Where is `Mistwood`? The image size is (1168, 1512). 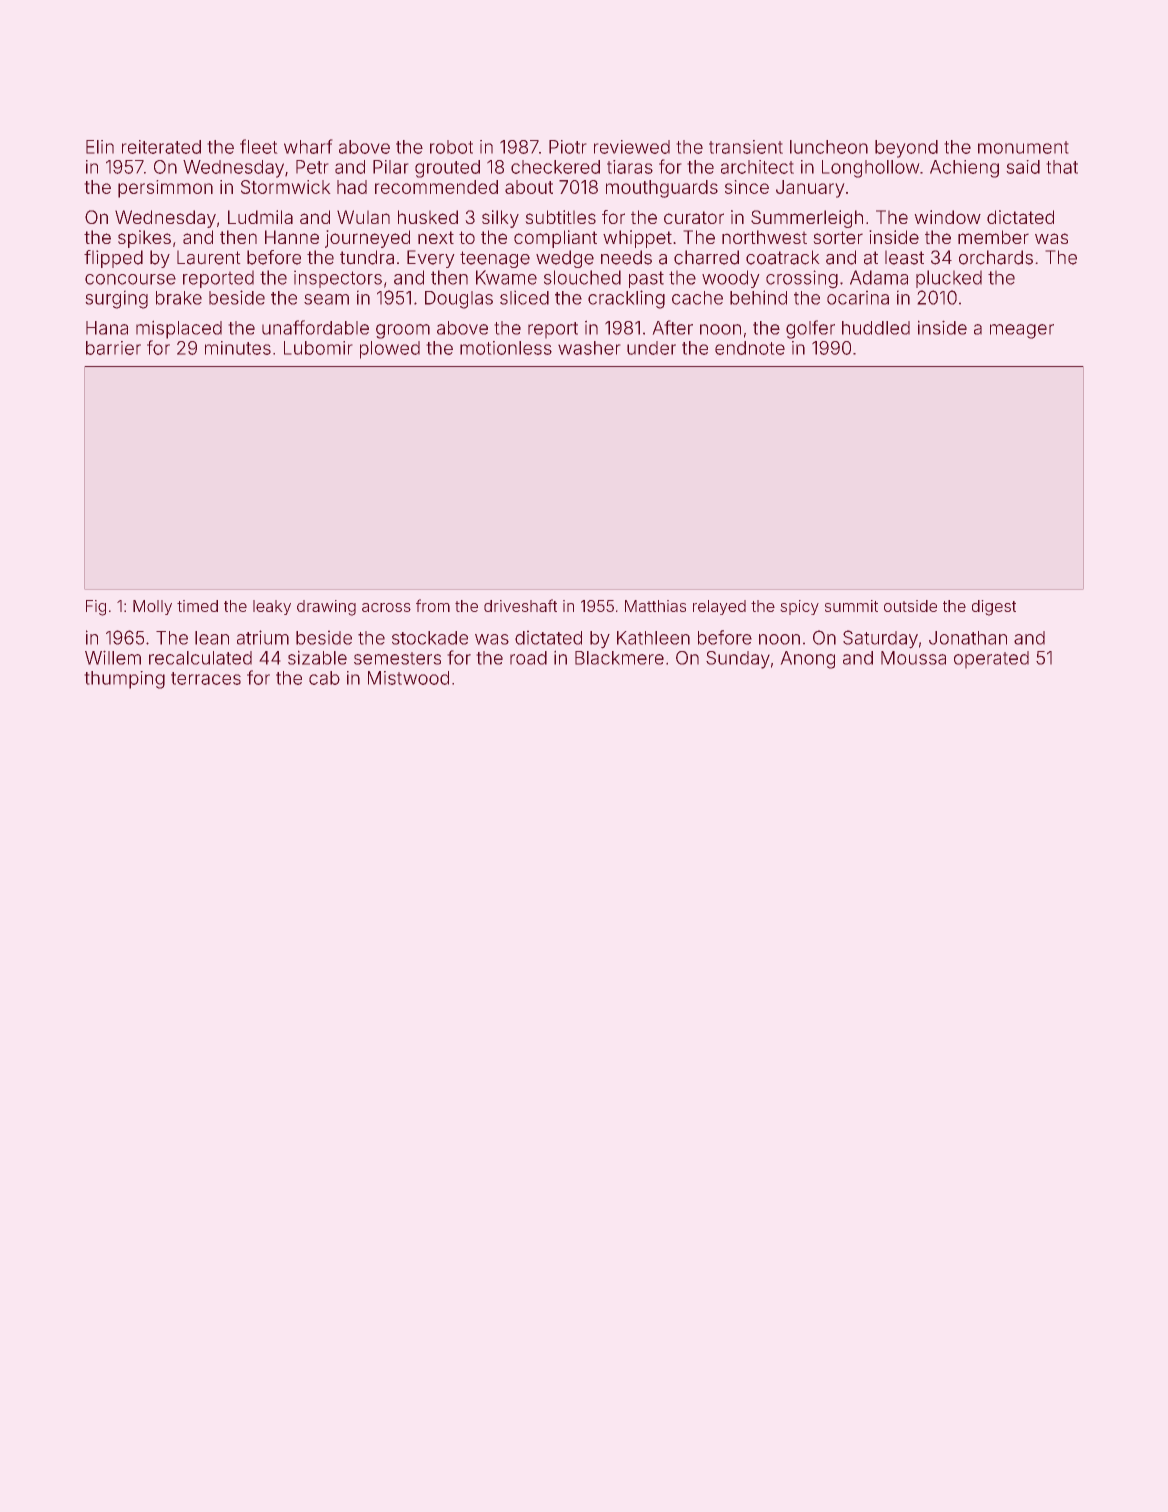 Mistwood is located at coordinates (408, 678).
